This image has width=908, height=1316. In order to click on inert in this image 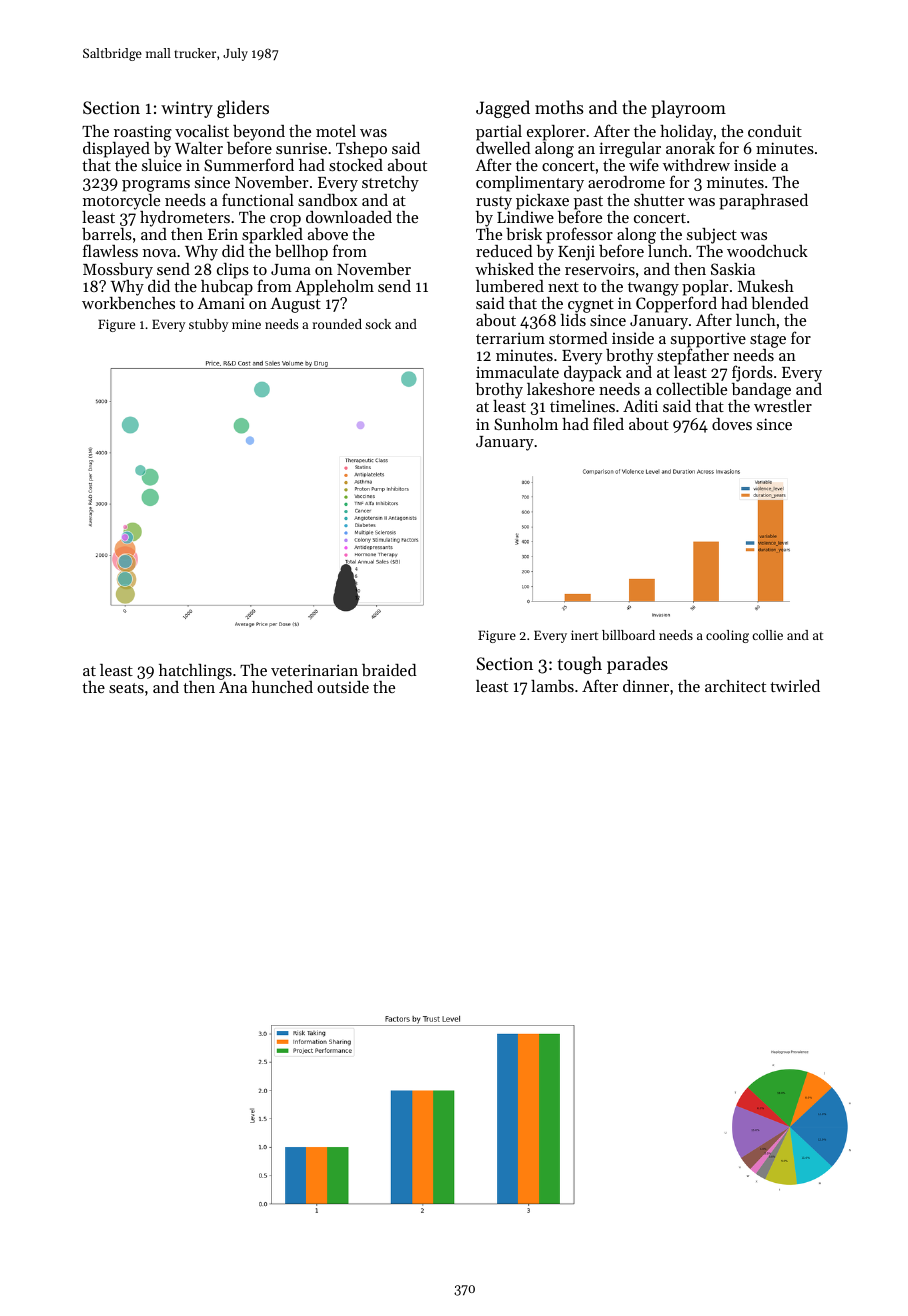, I will do `click(584, 635)`.
